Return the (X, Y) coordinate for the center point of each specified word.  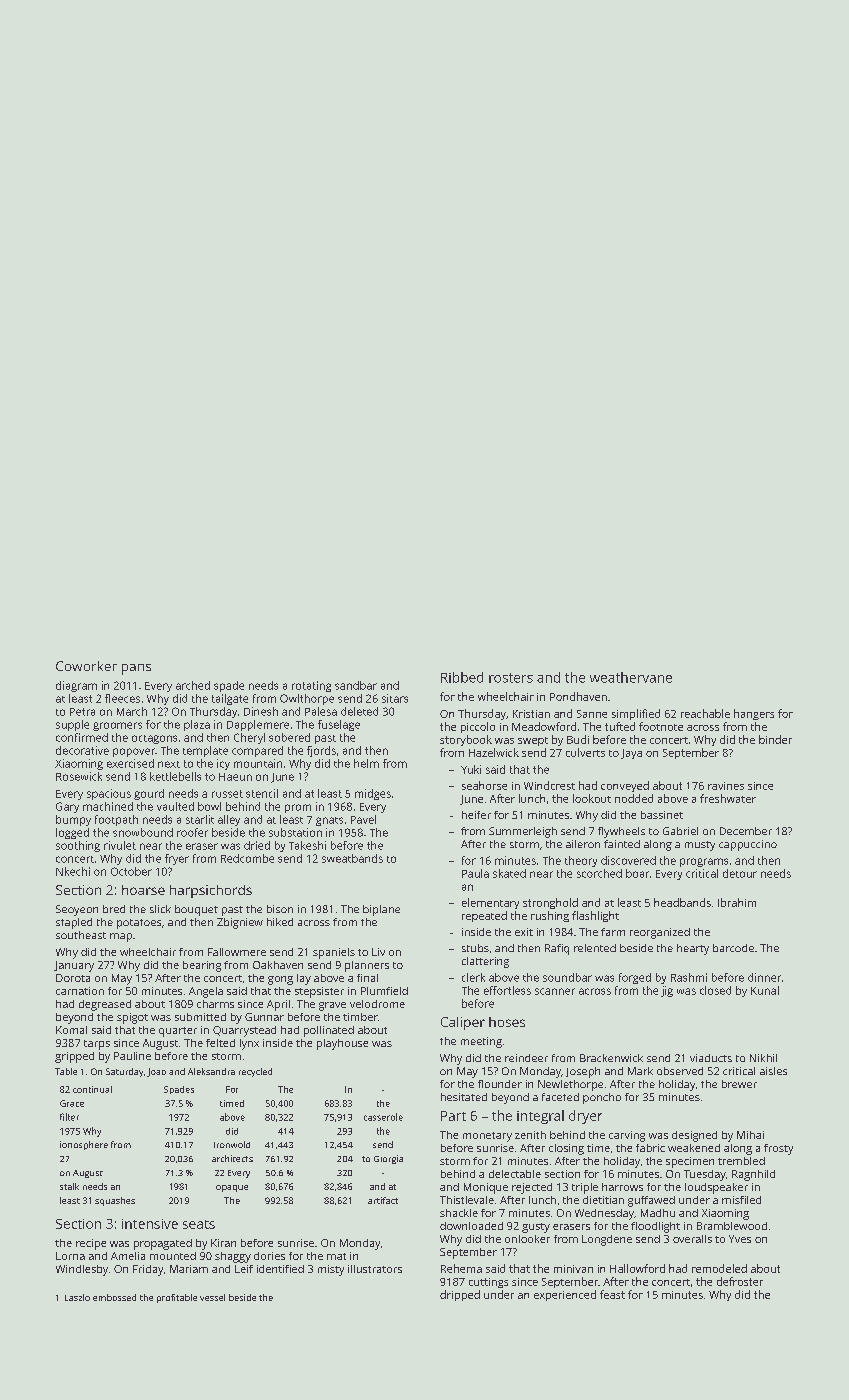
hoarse (143, 890)
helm (366, 763)
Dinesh (261, 711)
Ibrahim (737, 902)
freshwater (728, 798)
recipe (91, 1244)
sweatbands (352, 858)
